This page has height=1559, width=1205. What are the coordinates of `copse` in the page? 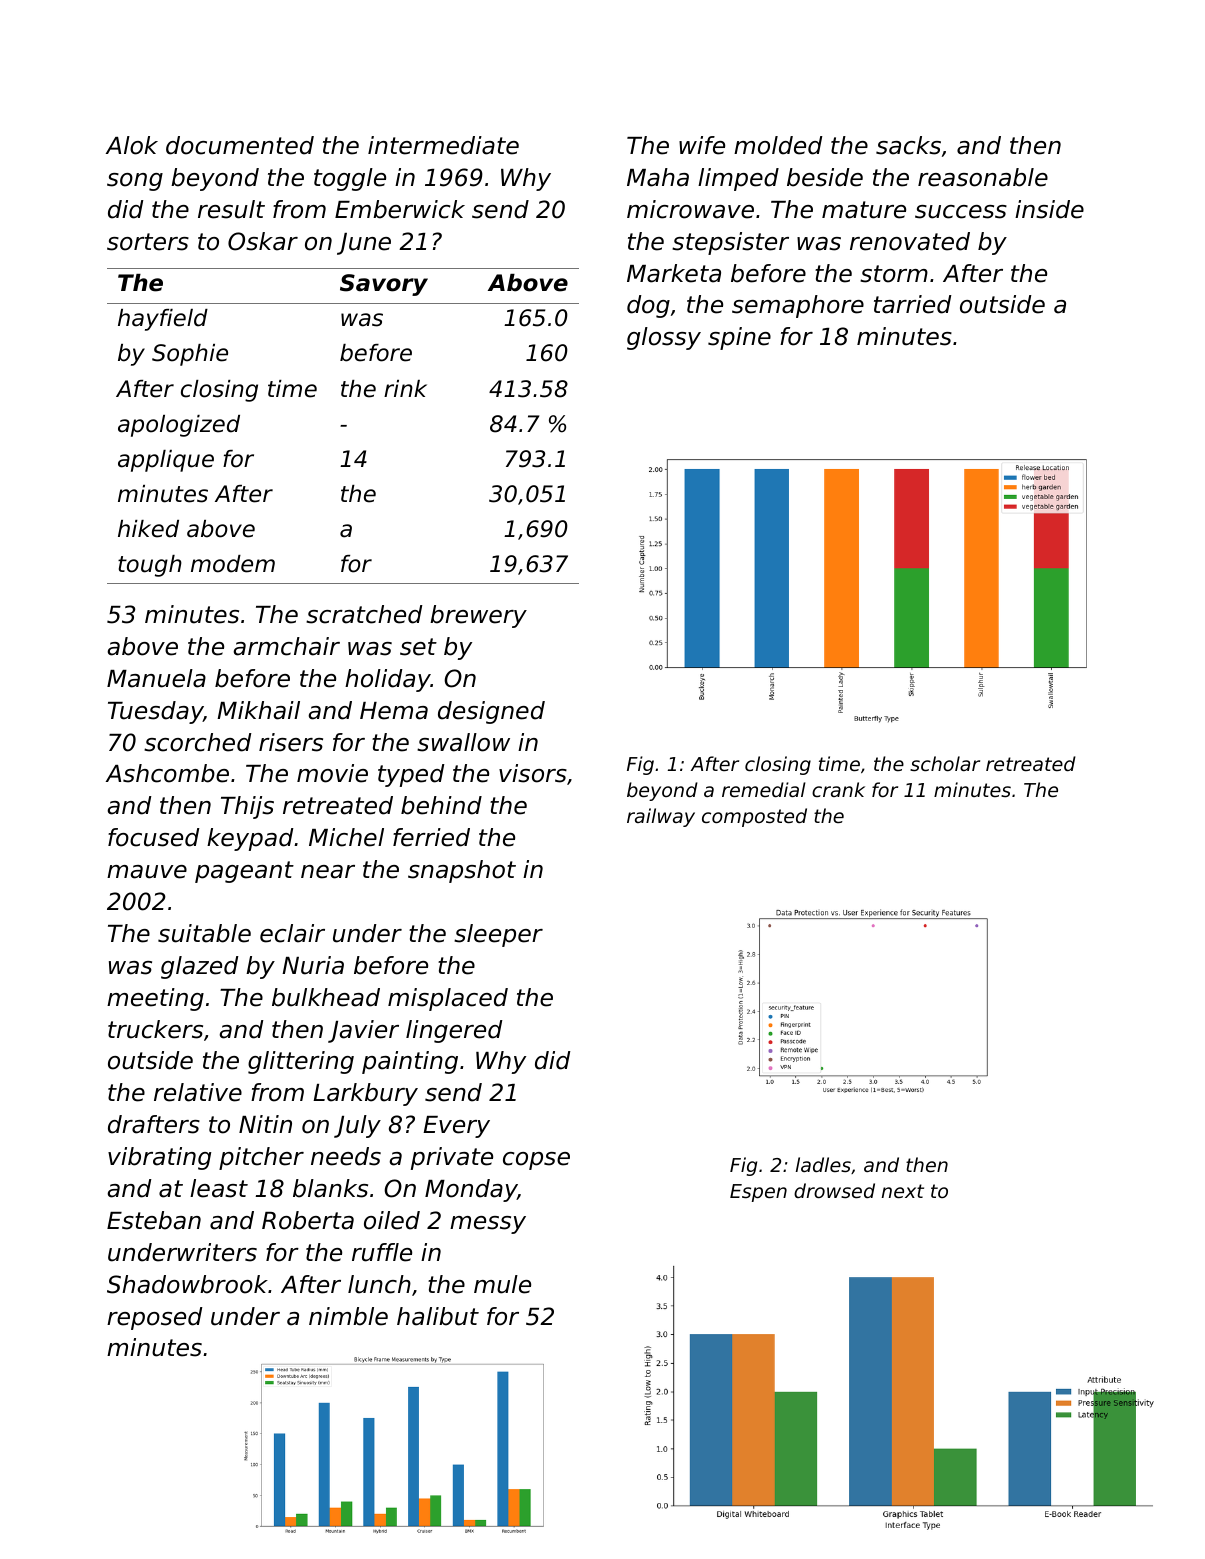 It's located at (536, 1161).
